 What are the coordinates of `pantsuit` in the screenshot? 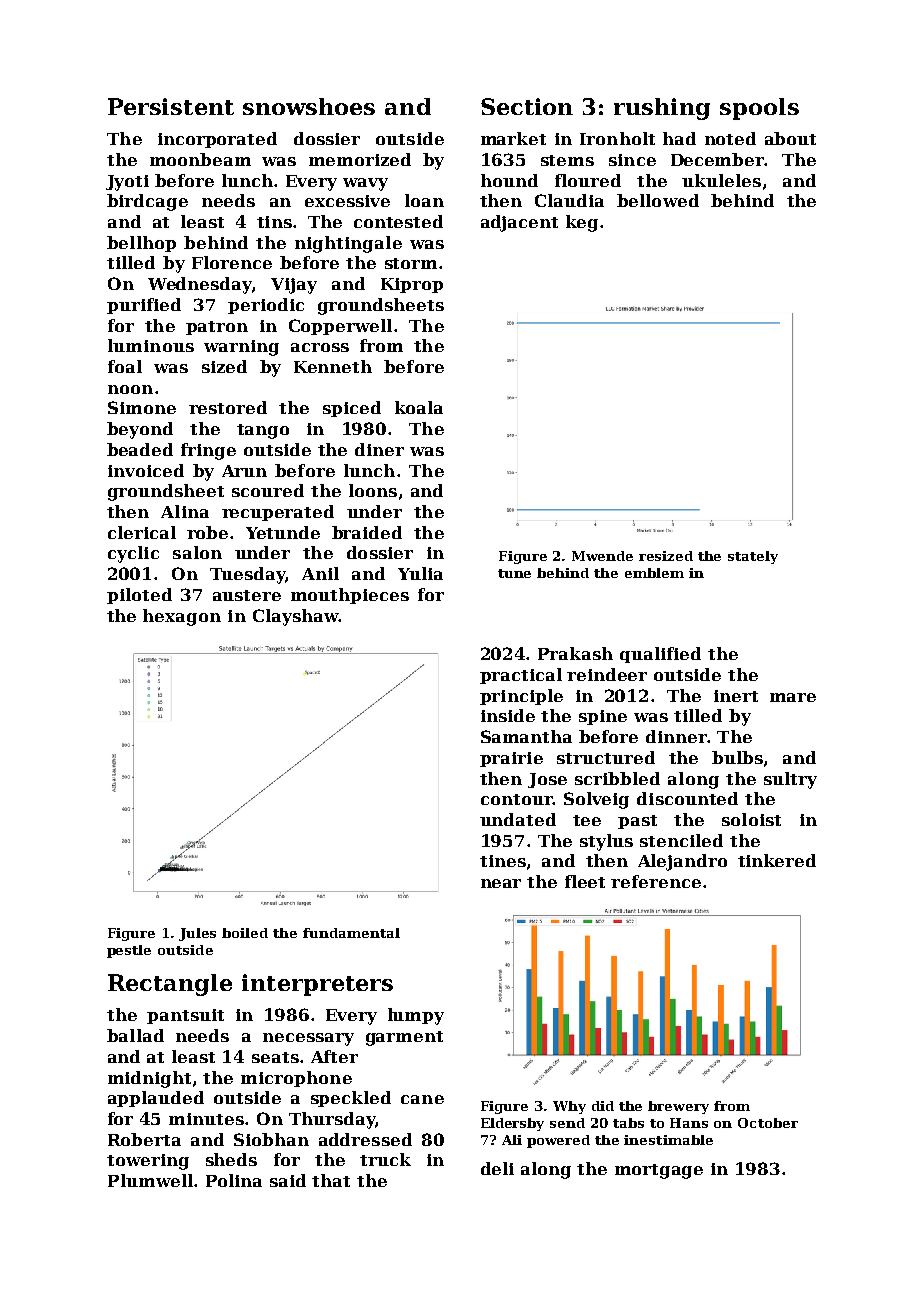 It's located at (185, 1016).
